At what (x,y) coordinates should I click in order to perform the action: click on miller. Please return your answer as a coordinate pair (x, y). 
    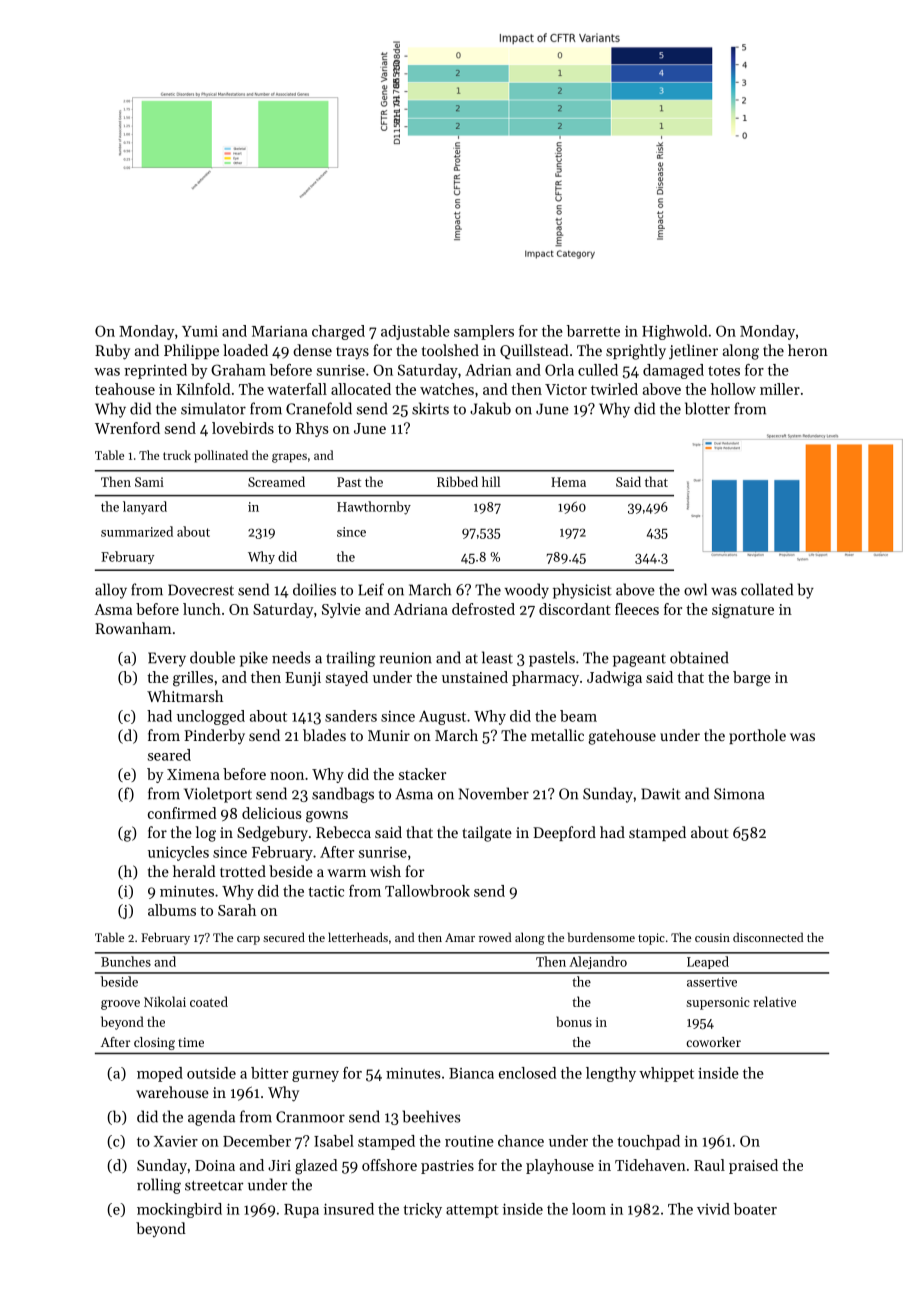
    Looking at the image, I should click on (780, 389).
